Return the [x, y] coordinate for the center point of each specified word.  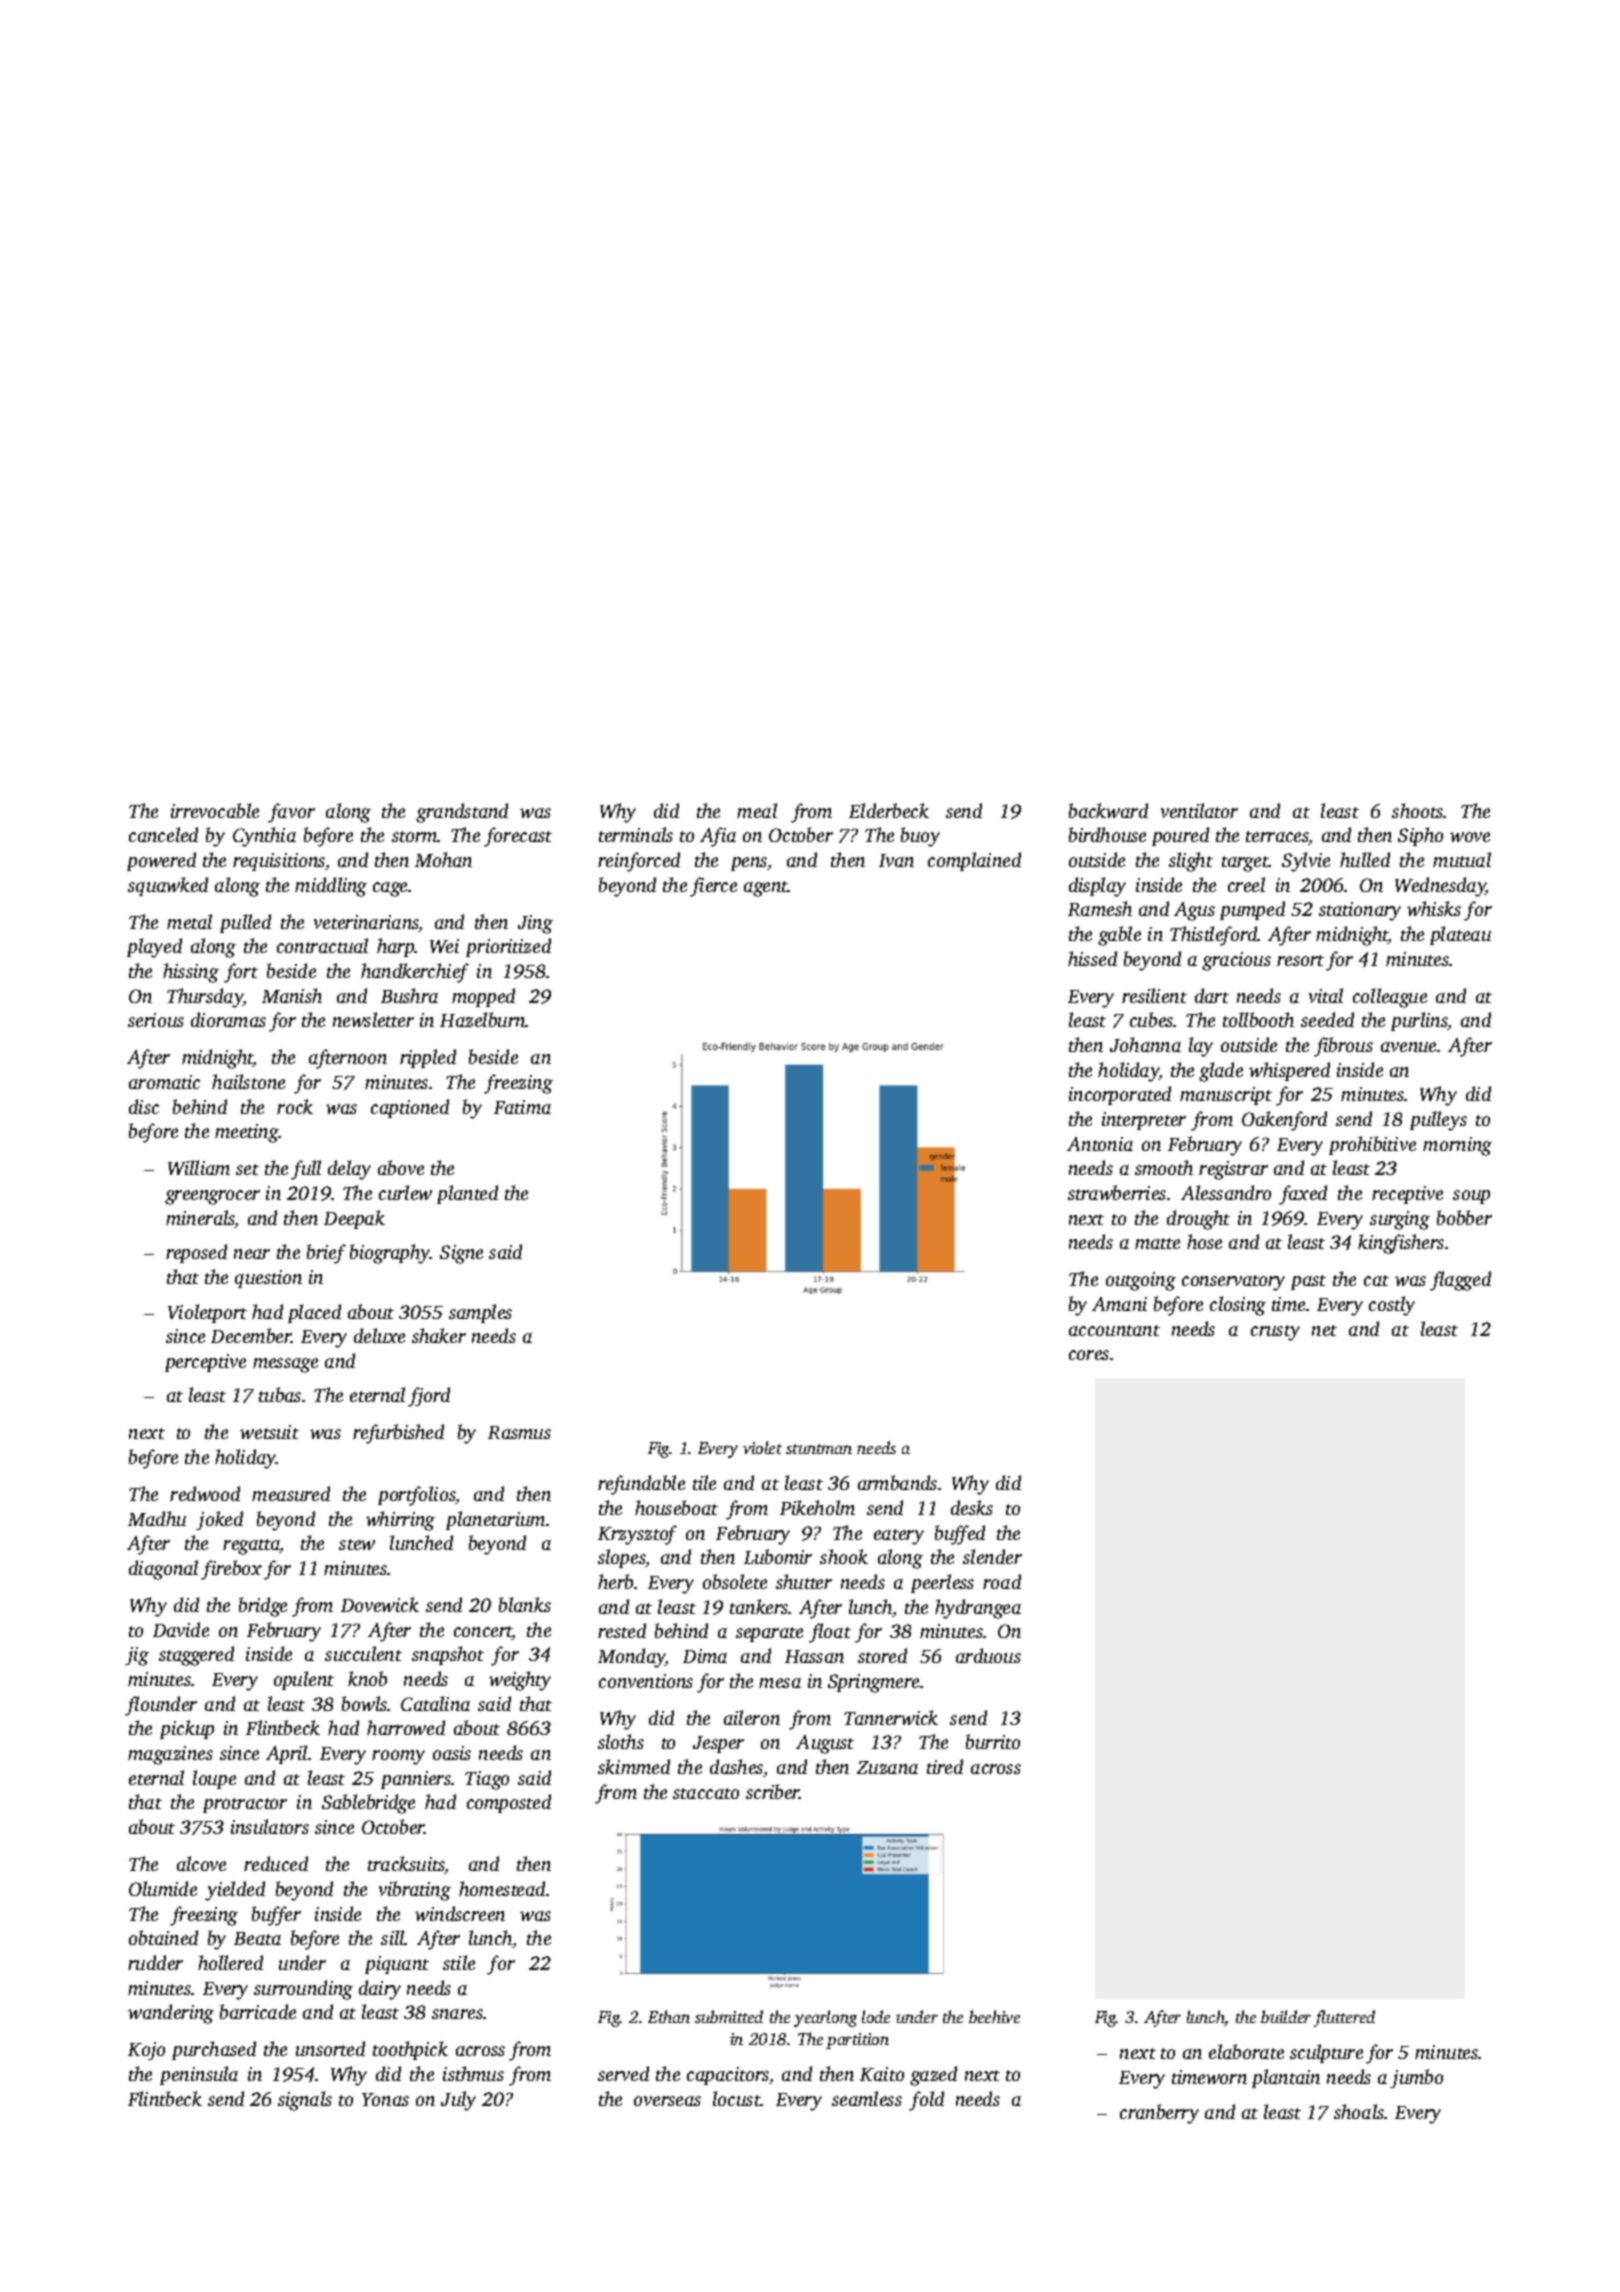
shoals [1359, 2111]
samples [480, 1313]
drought [1198, 1220]
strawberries [1117, 1192]
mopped [483, 997]
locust [737, 2098]
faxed [1303, 1195]
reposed [196, 1253]
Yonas [385, 2099]
